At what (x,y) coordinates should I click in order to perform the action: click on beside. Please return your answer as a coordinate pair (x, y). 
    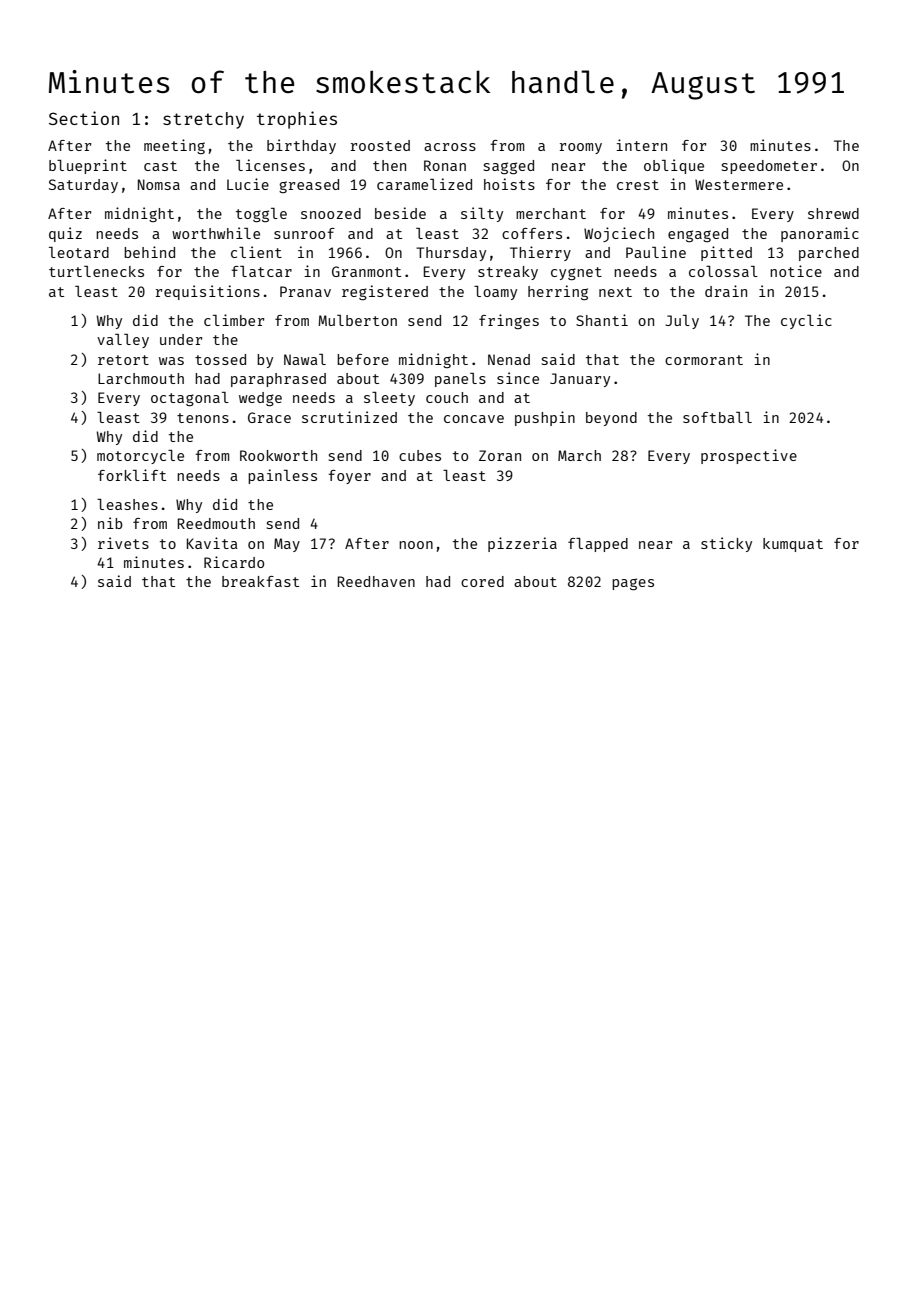
    Looking at the image, I should click on (400, 213).
